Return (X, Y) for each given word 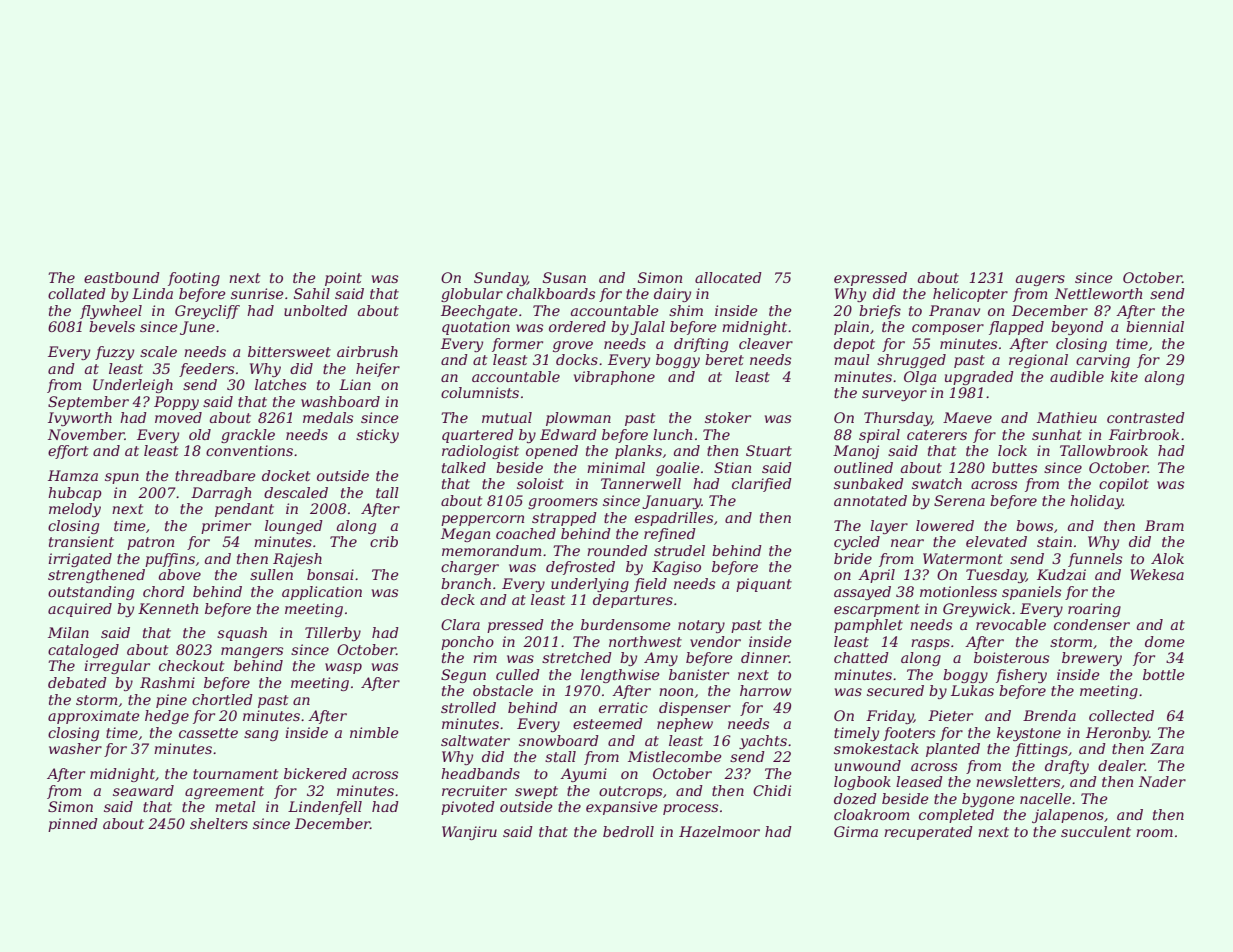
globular (472, 295)
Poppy (176, 403)
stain (1054, 541)
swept (536, 792)
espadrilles (674, 519)
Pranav (954, 310)
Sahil (312, 293)
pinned (73, 825)
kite (1124, 376)
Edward (568, 434)
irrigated (80, 560)
